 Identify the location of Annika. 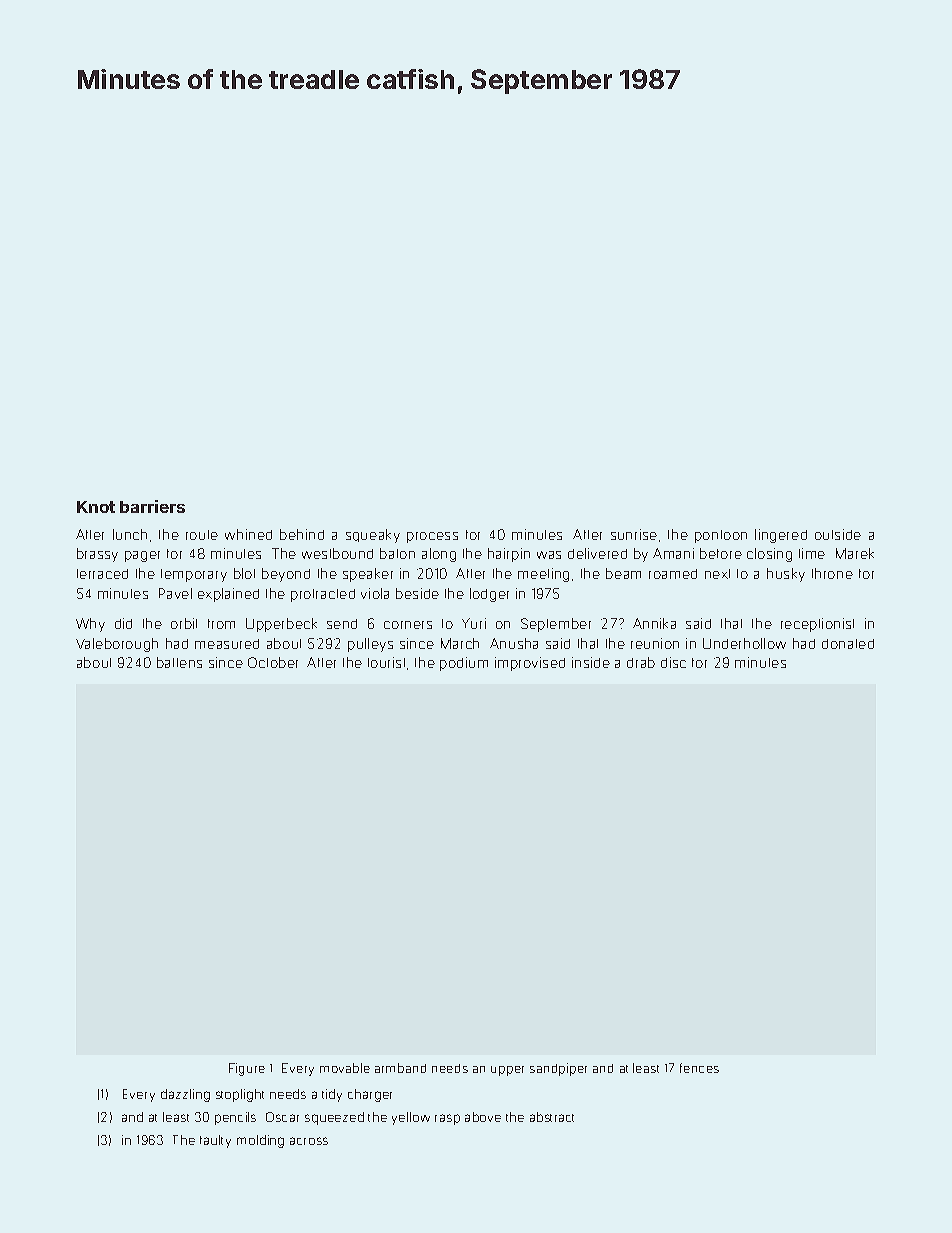
(654, 623).
